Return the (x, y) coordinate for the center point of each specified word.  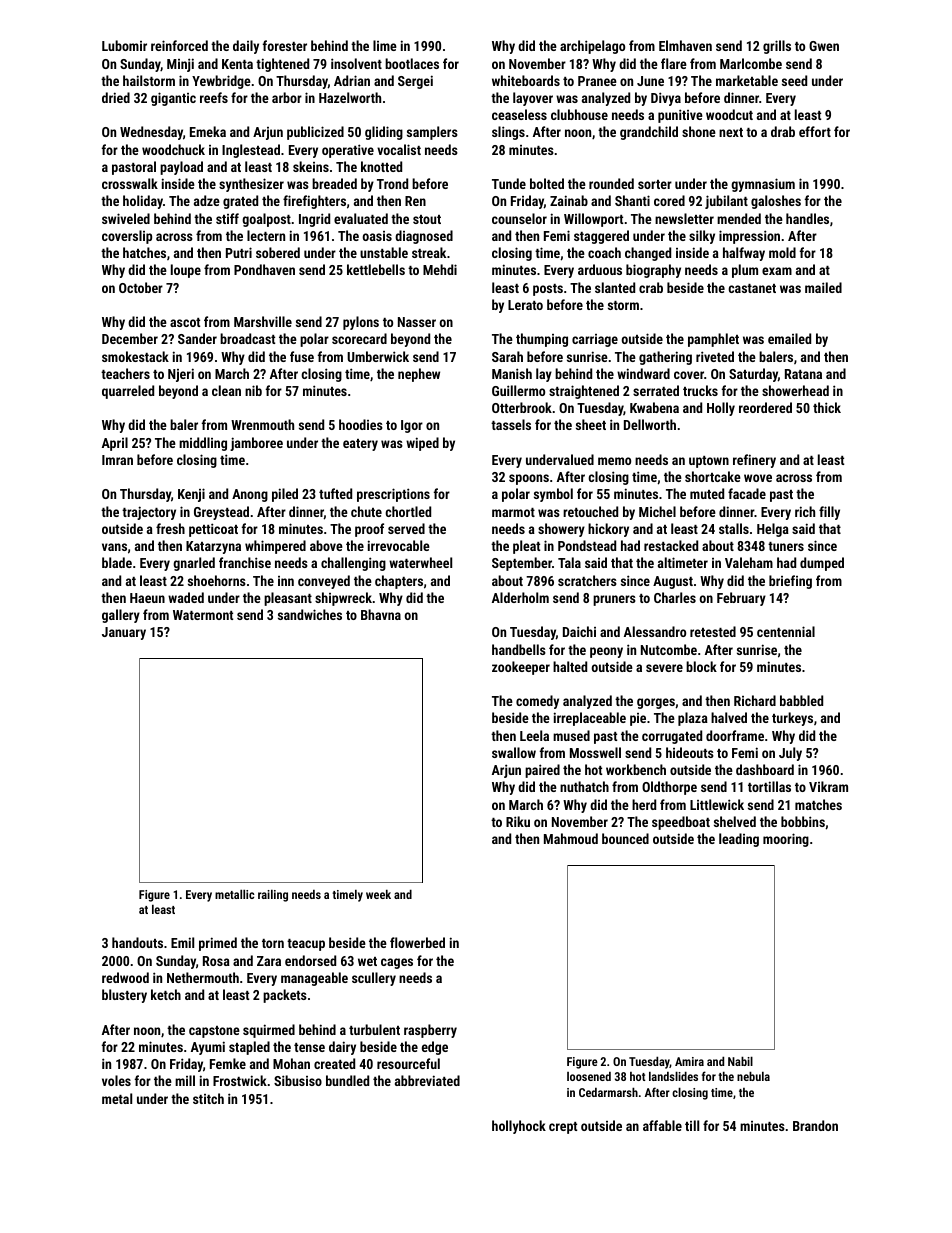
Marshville (263, 321)
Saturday (753, 375)
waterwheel (420, 562)
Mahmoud (571, 838)
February (741, 599)
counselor (519, 218)
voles (116, 1080)
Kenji (191, 495)
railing (273, 895)
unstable (384, 252)
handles (807, 218)
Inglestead (251, 151)
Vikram (828, 786)
